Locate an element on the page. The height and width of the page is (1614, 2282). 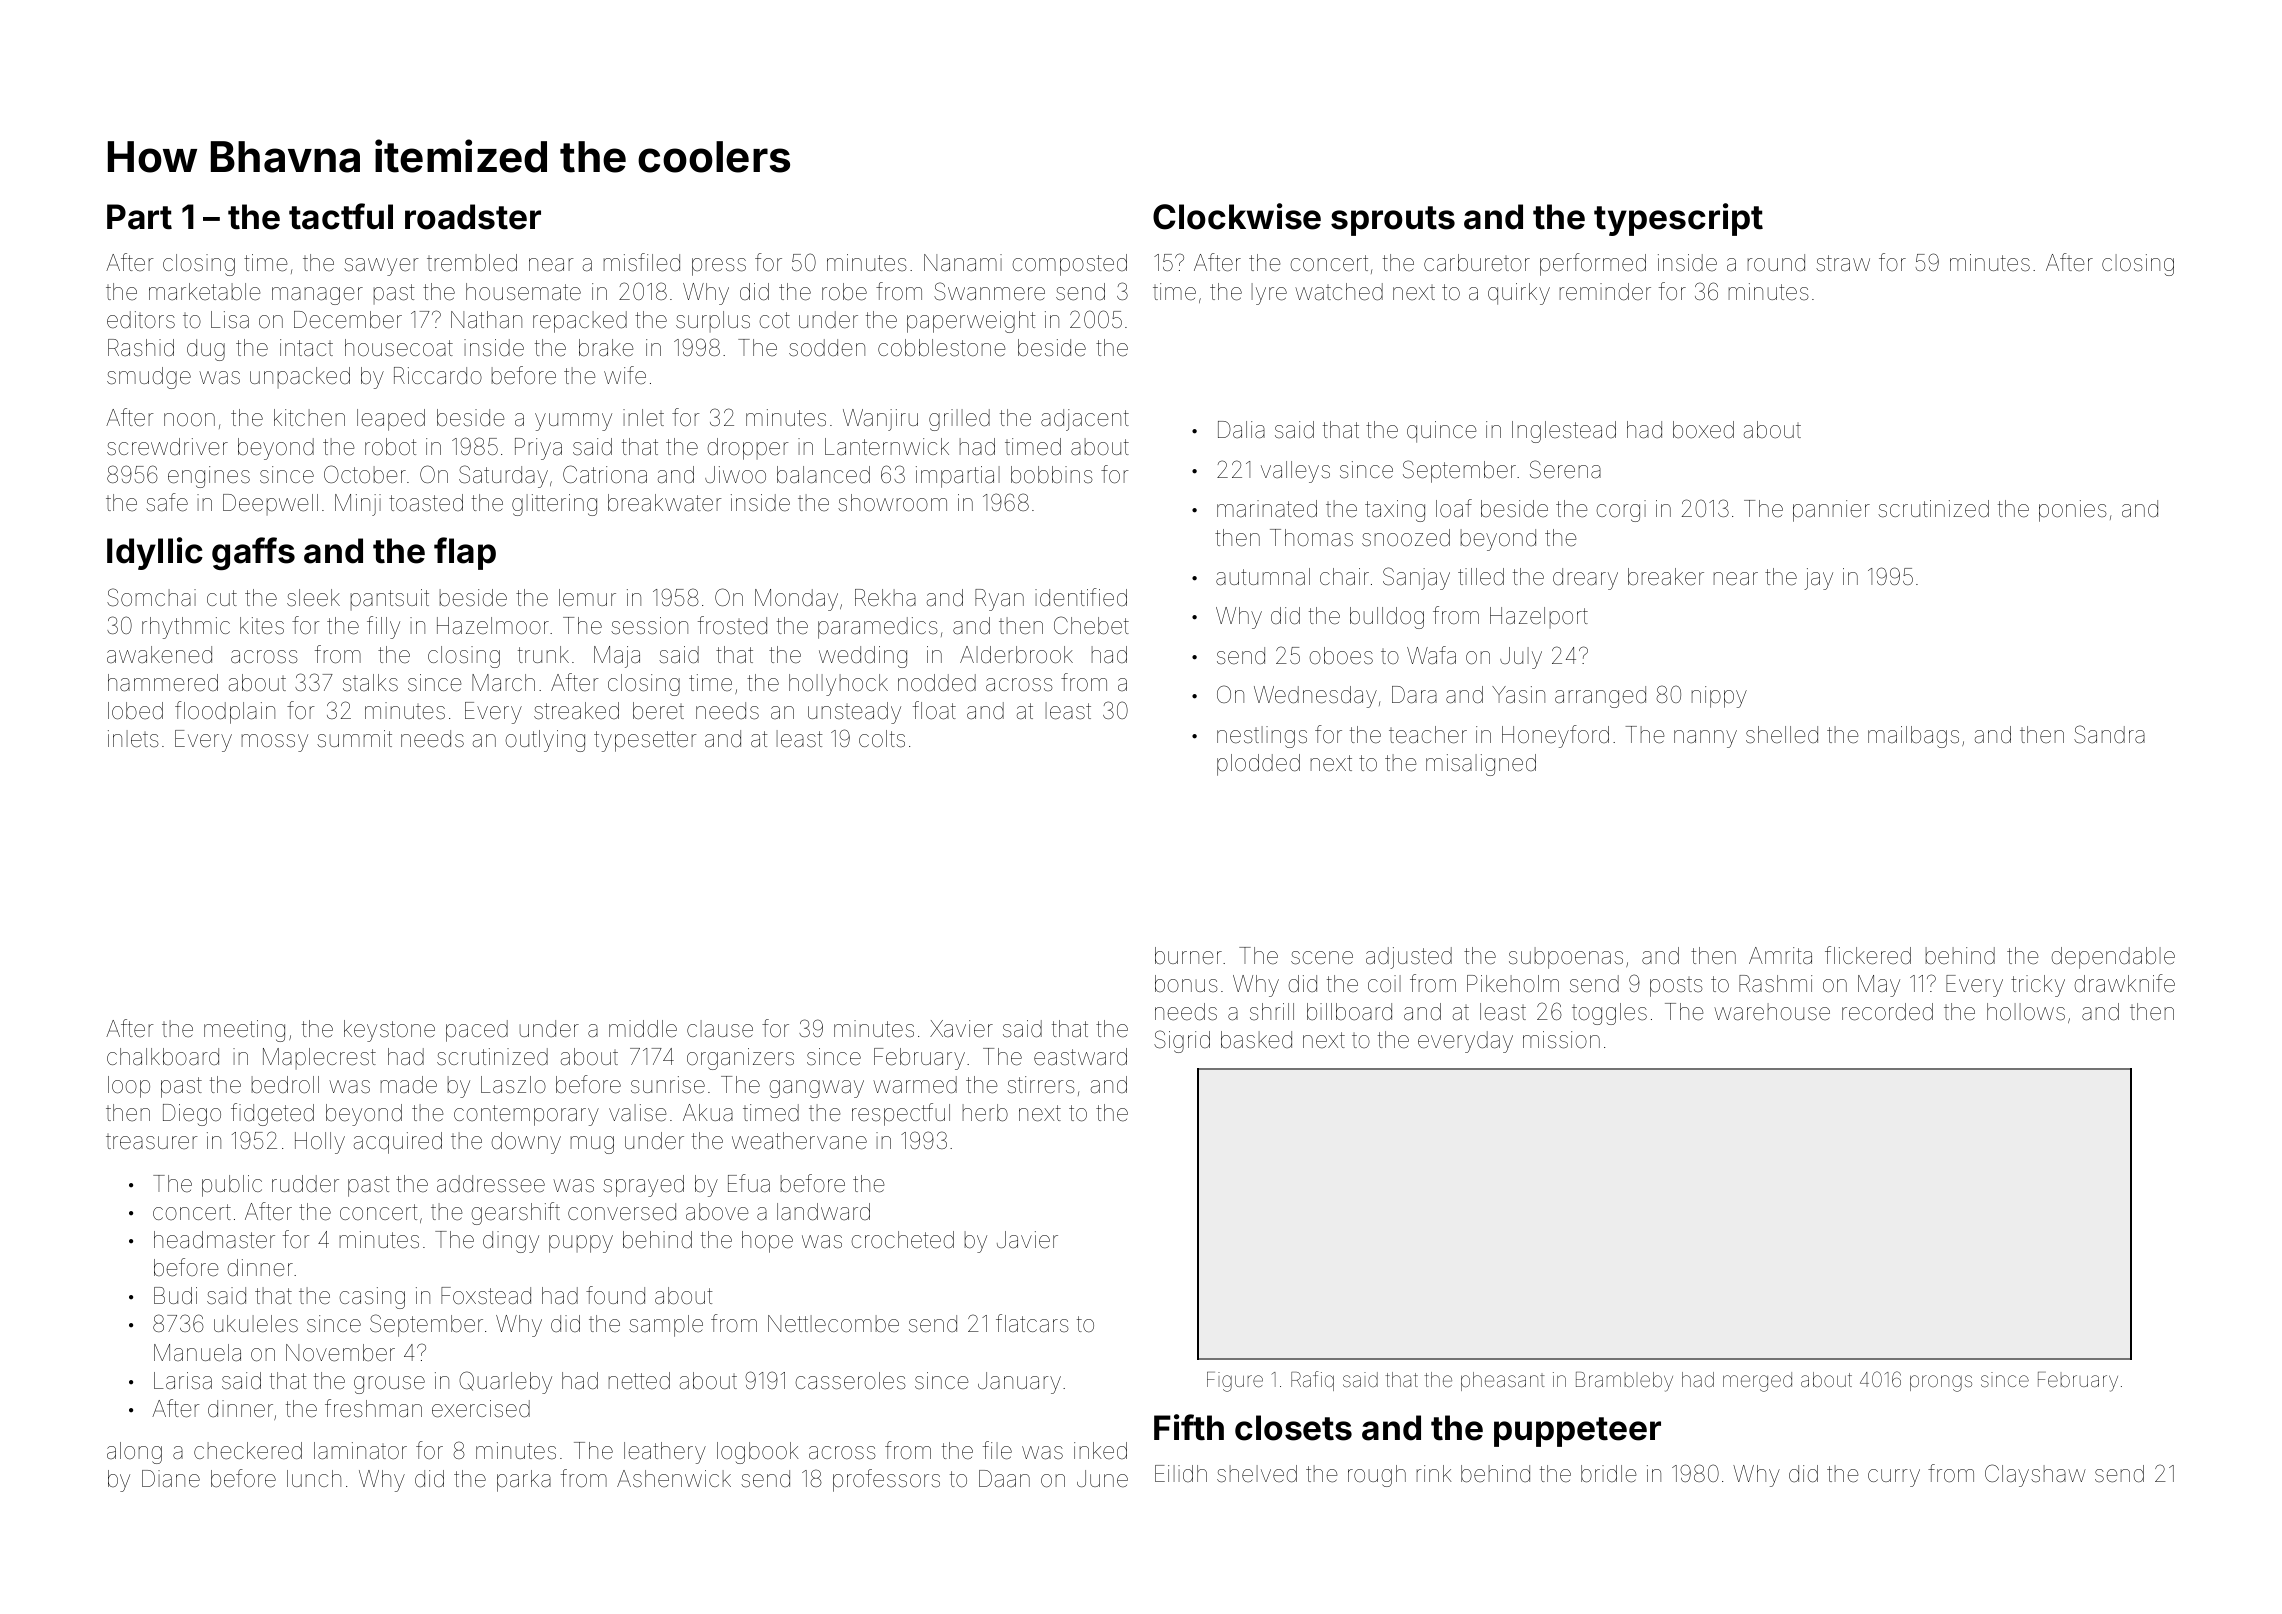
public is located at coordinates (232, 1186).
